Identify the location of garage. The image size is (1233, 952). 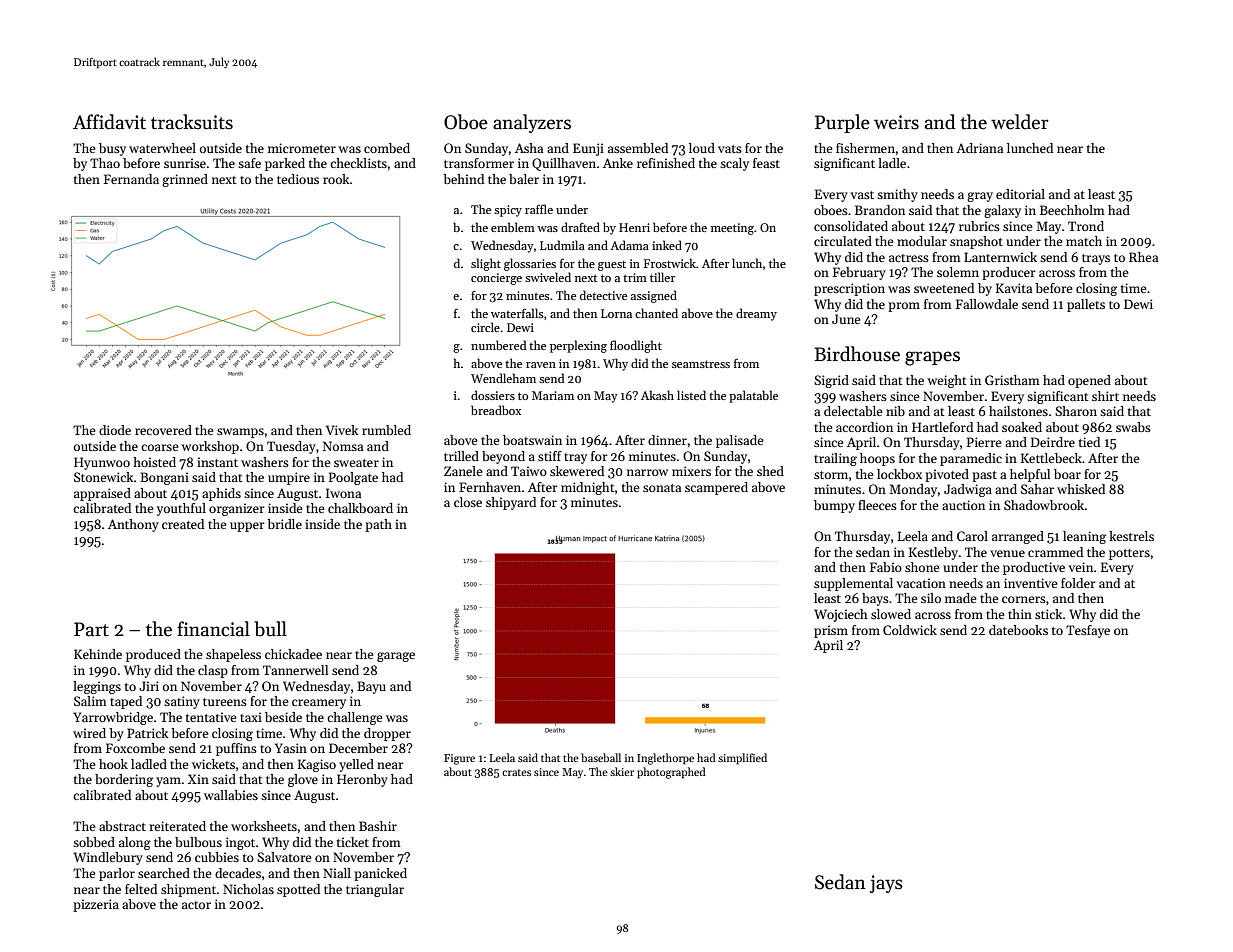
(396, 657).
